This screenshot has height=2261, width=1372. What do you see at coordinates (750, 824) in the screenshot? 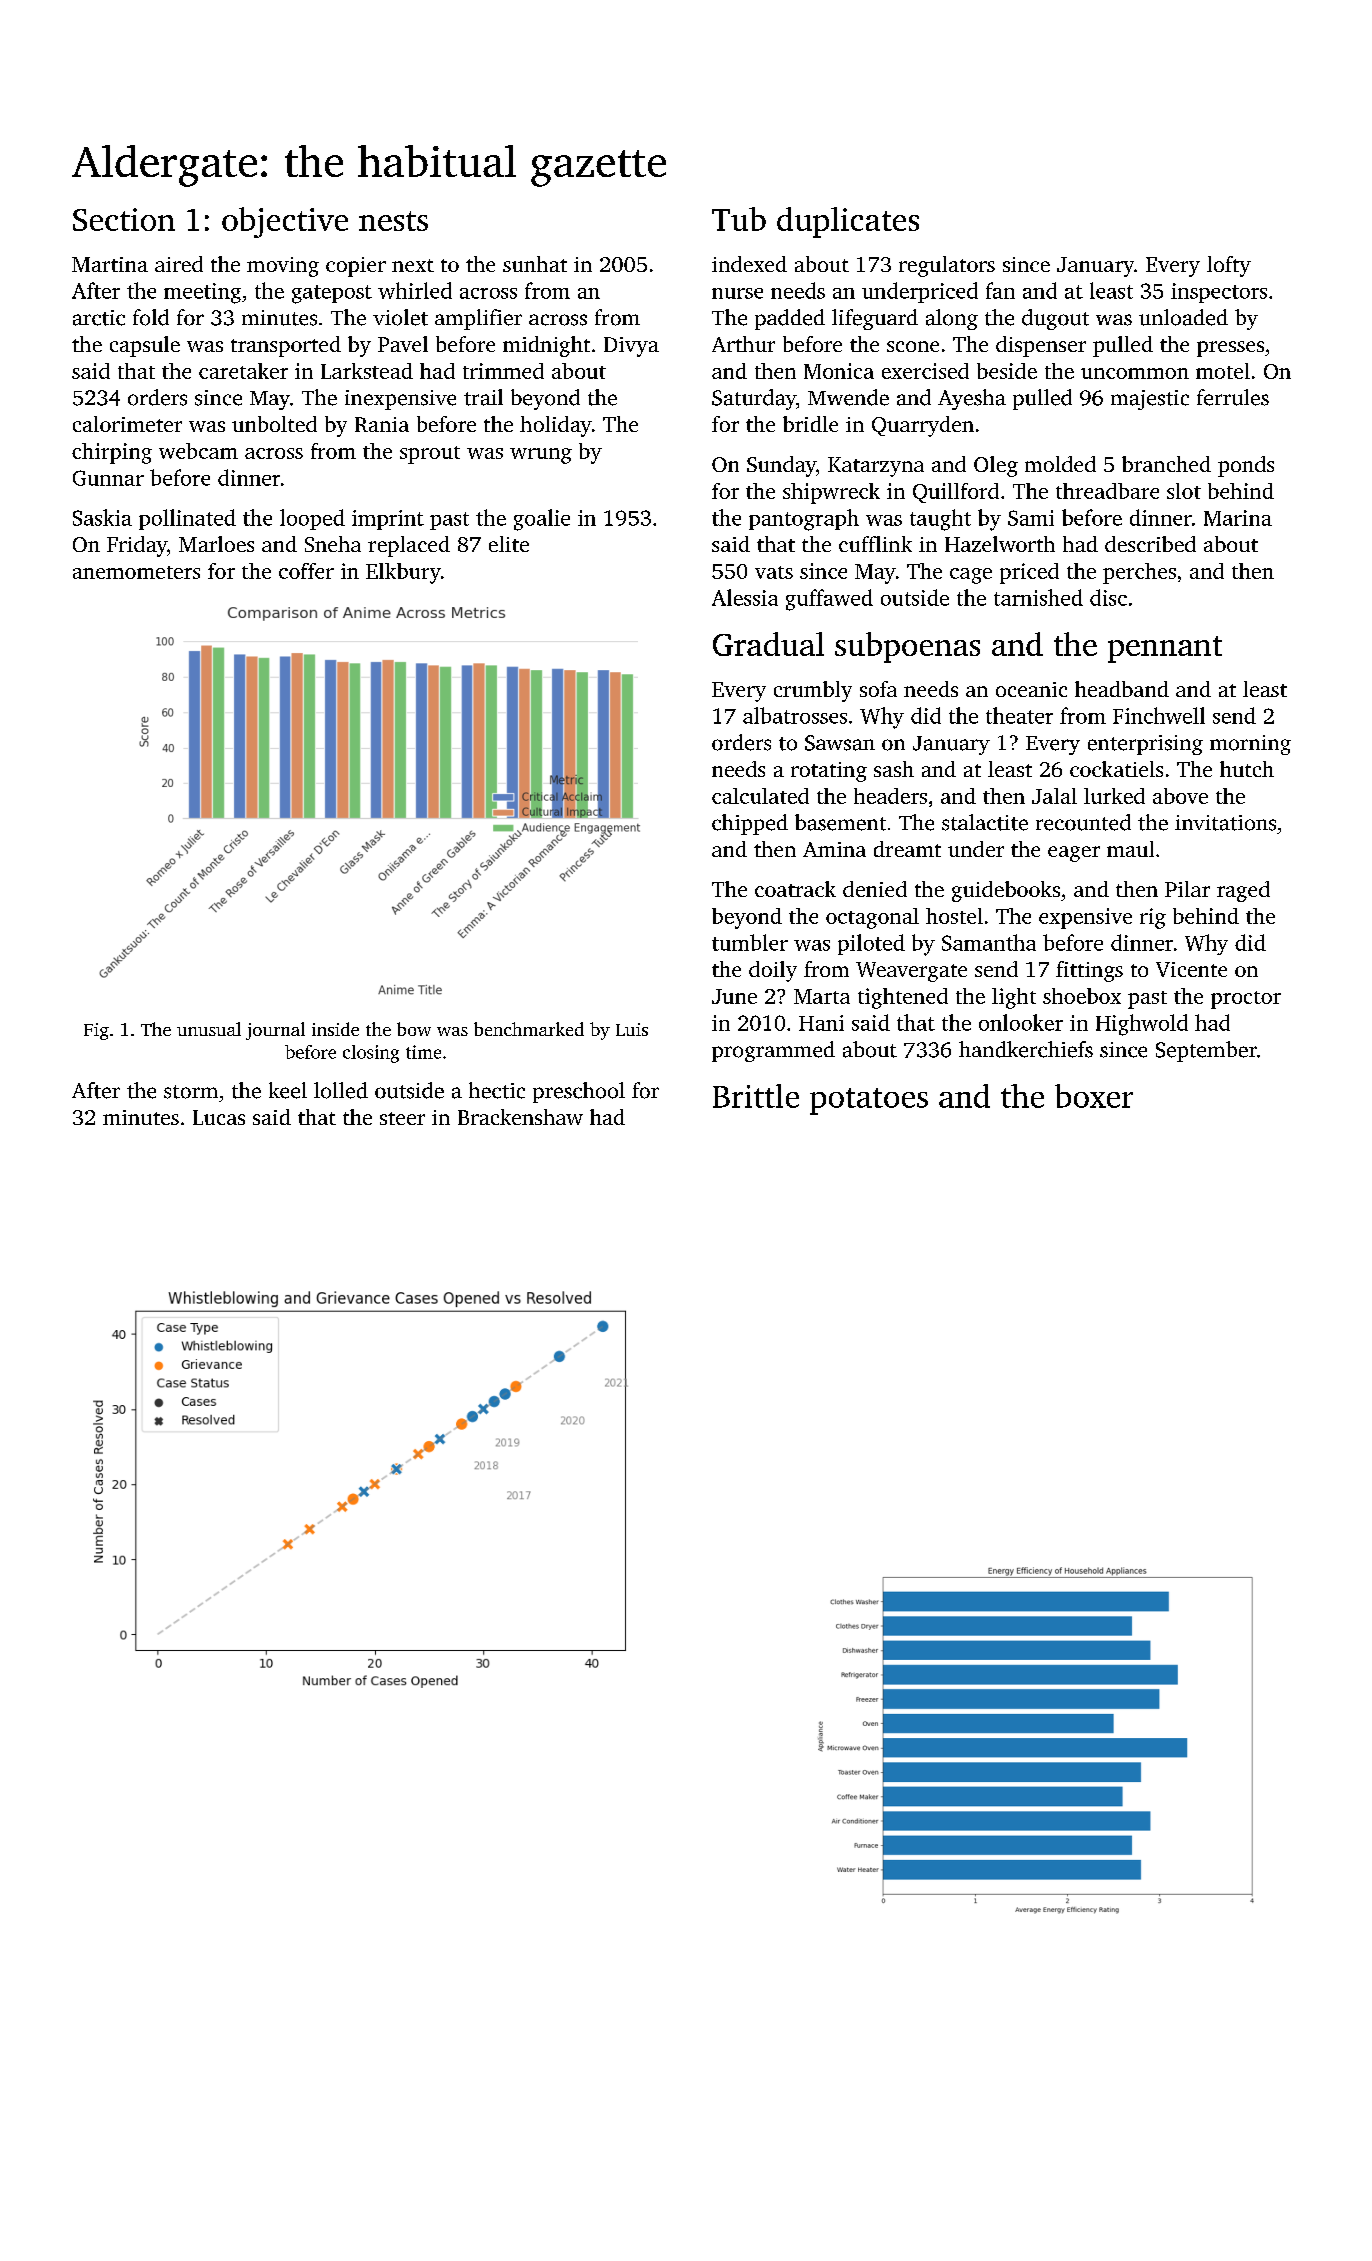
I see `chipped` at bounding box center [750, 824].
